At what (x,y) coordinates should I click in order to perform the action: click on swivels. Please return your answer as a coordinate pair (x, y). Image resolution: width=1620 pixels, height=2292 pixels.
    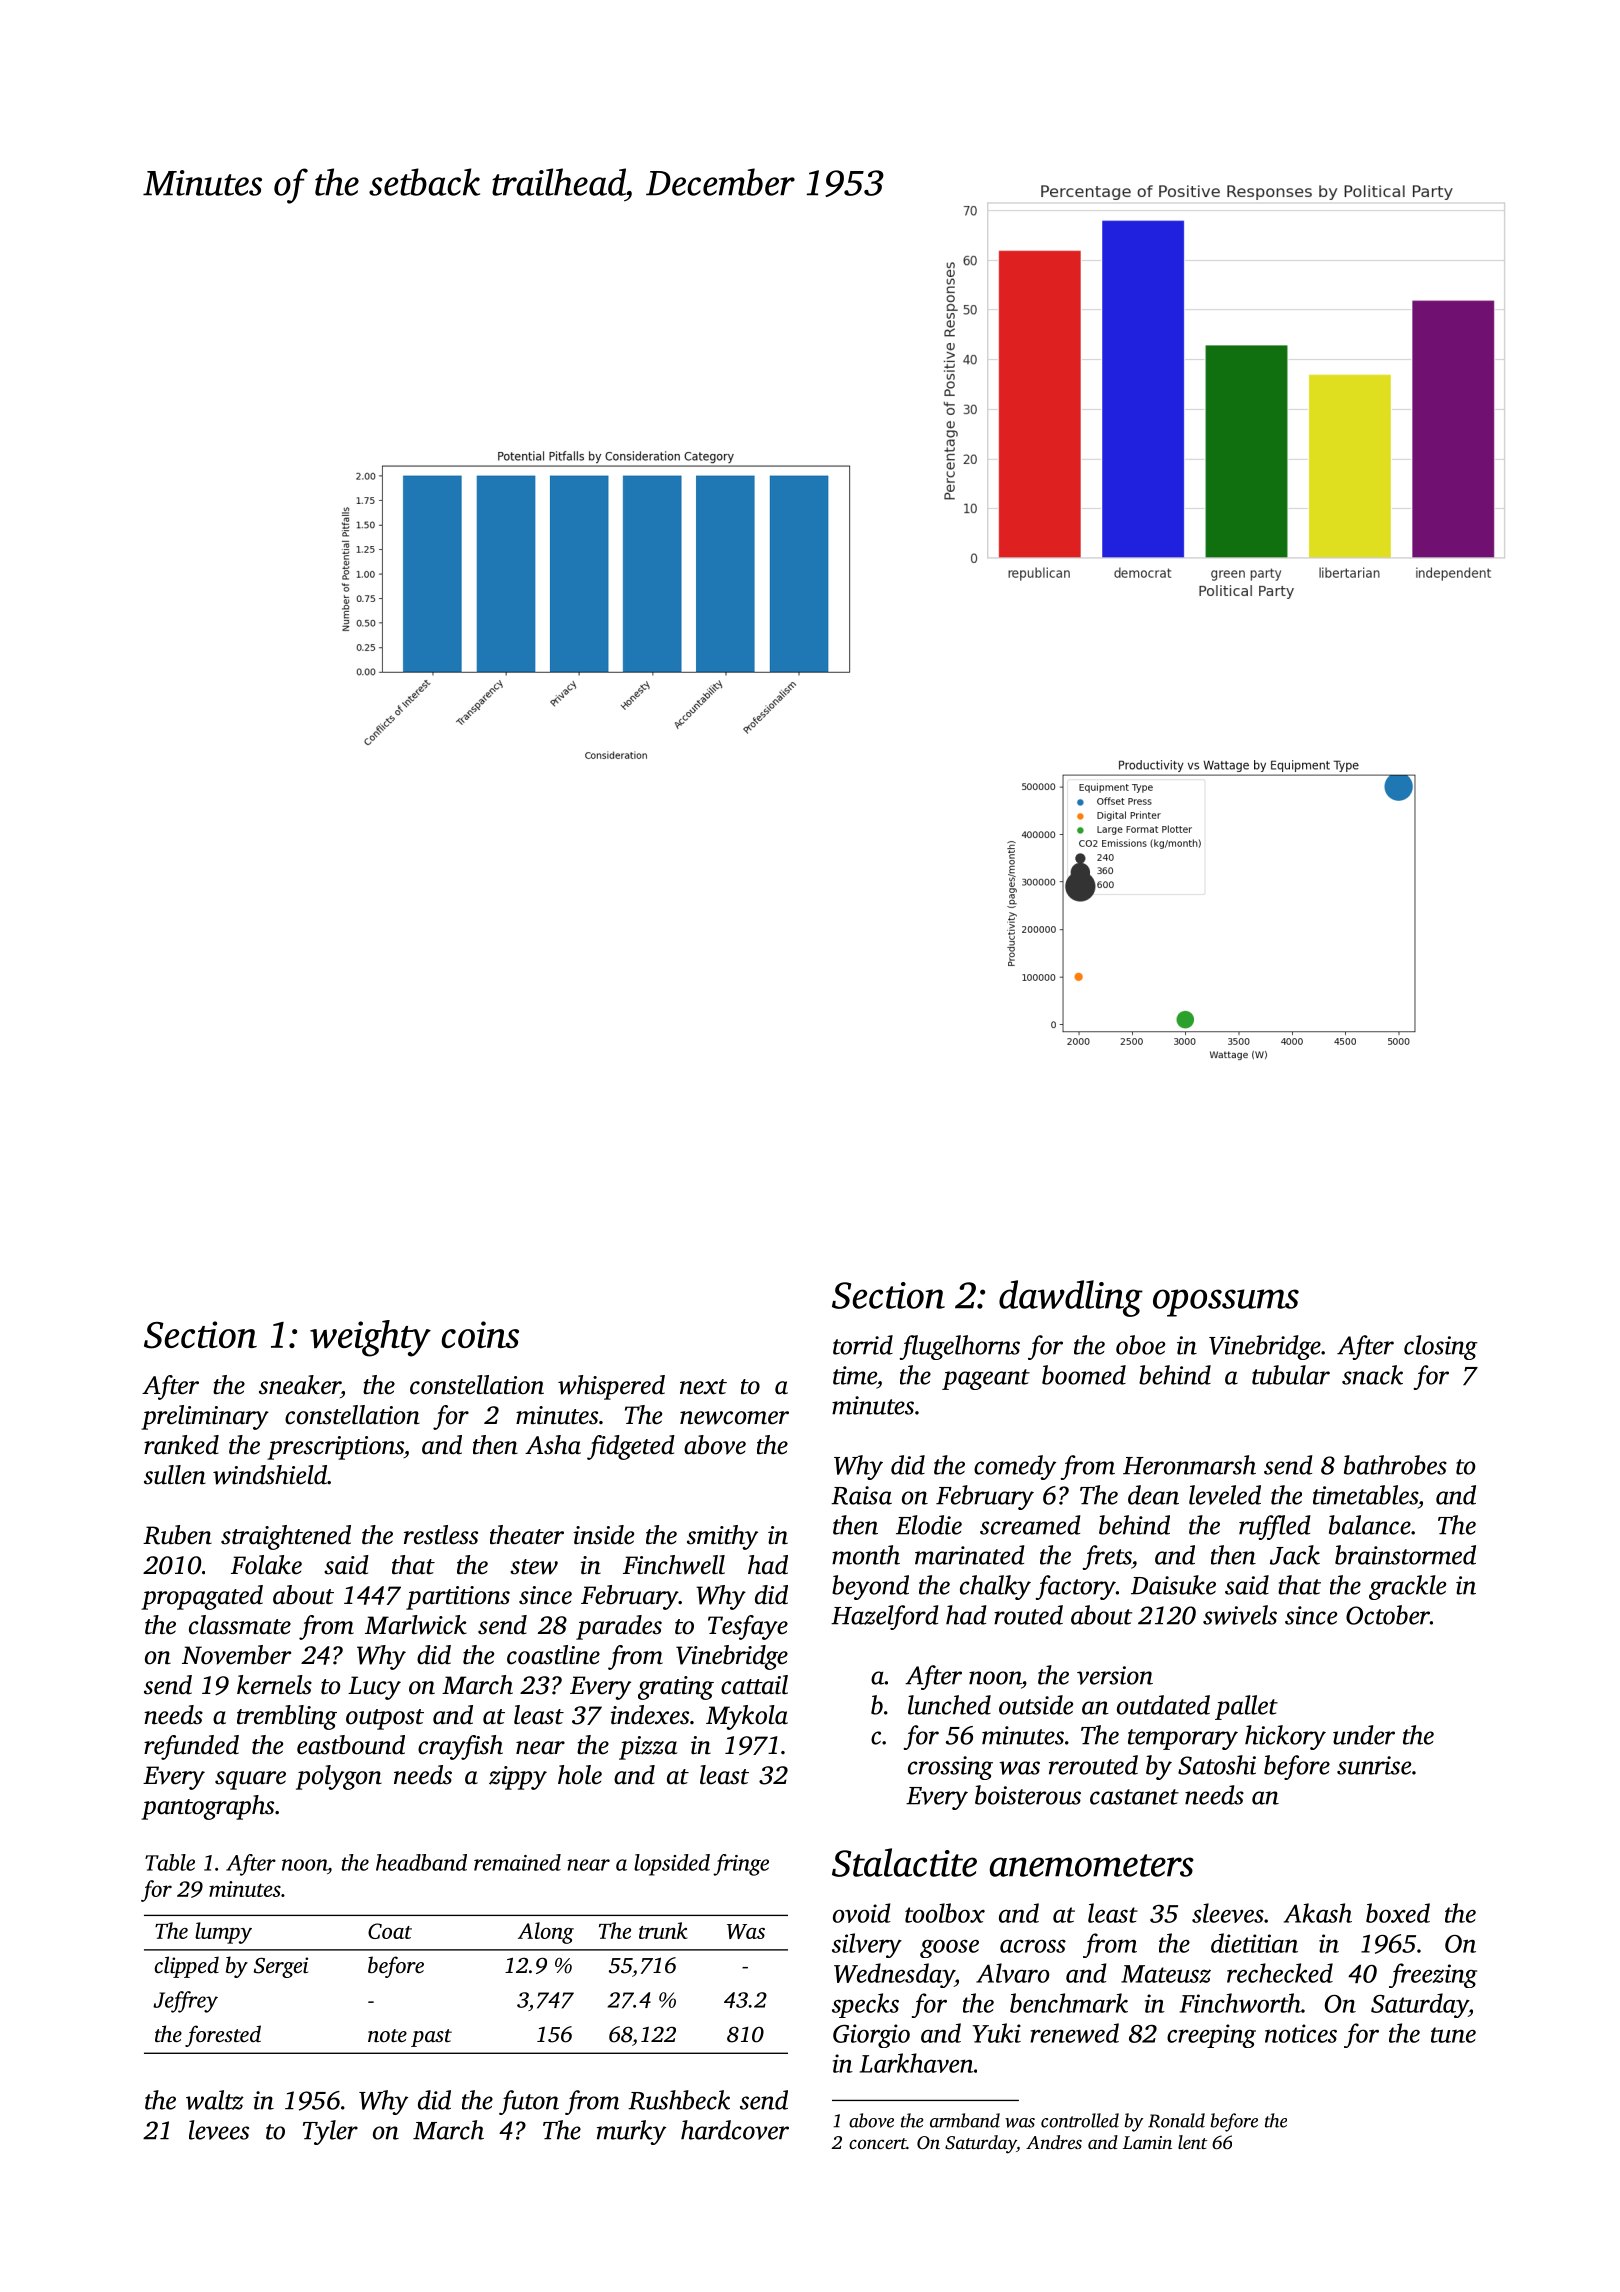
    Looking at the image, I should click on (1240, 1615).
